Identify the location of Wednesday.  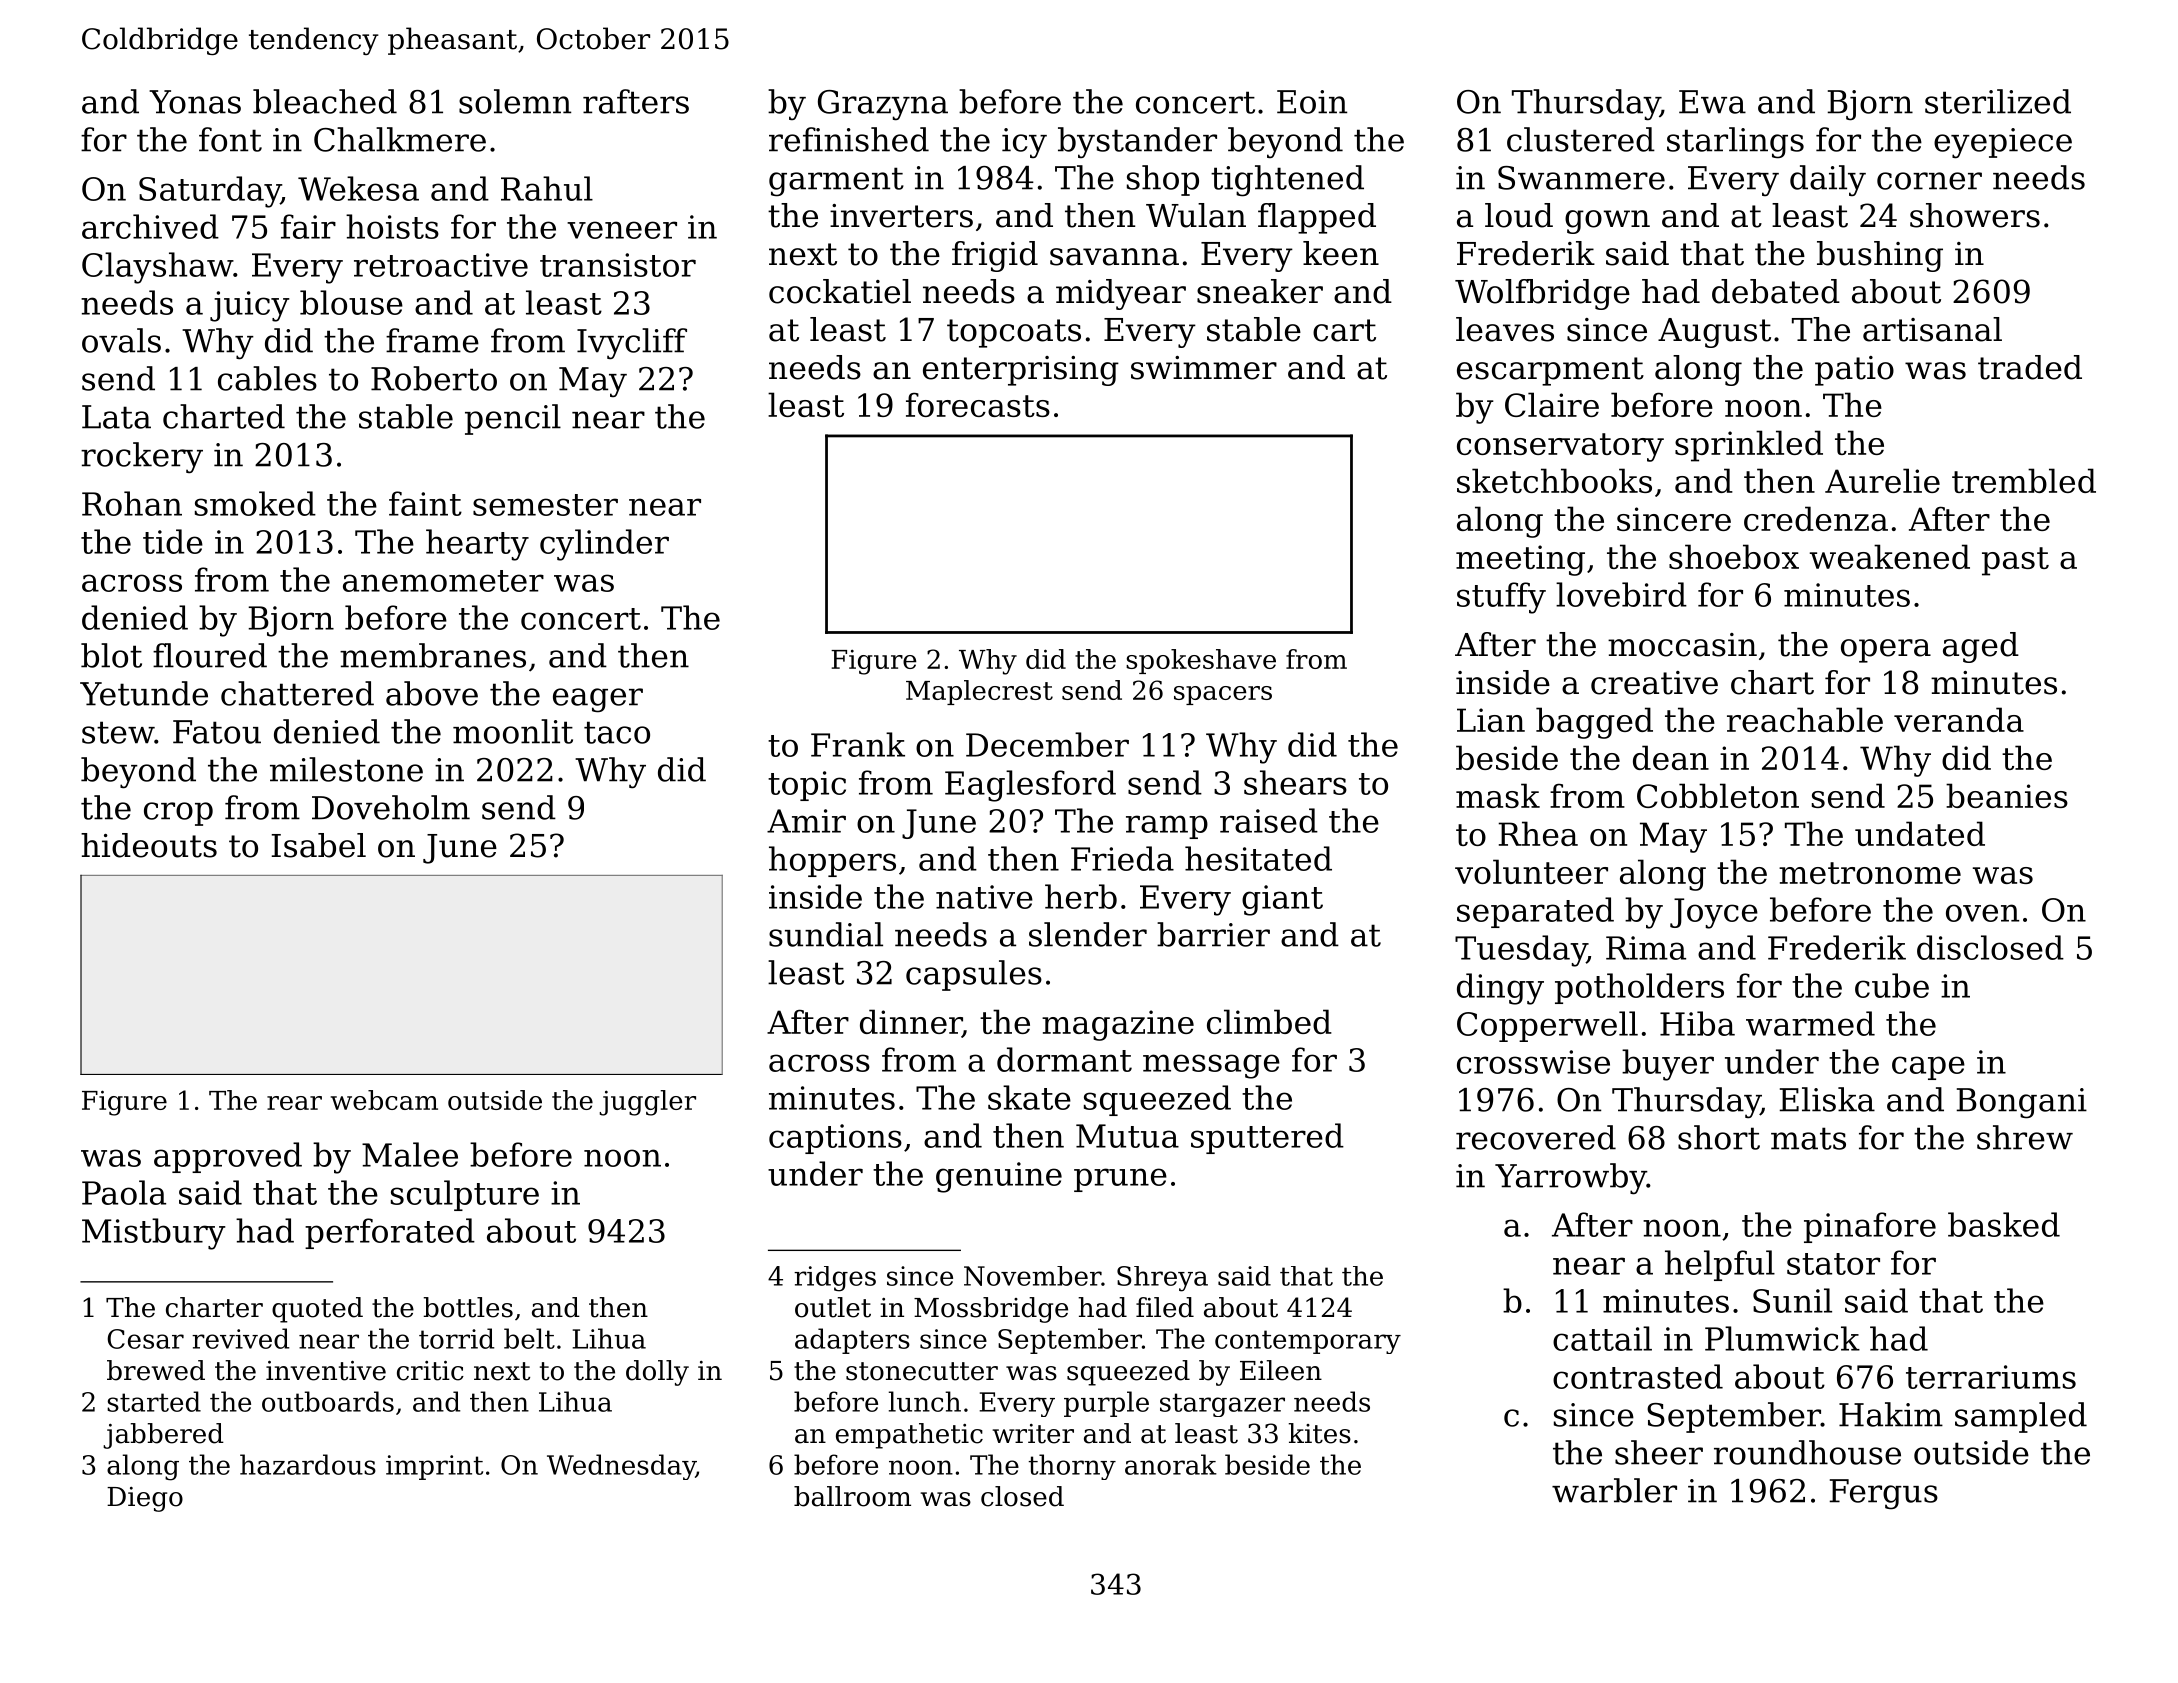
(621, 1467).
